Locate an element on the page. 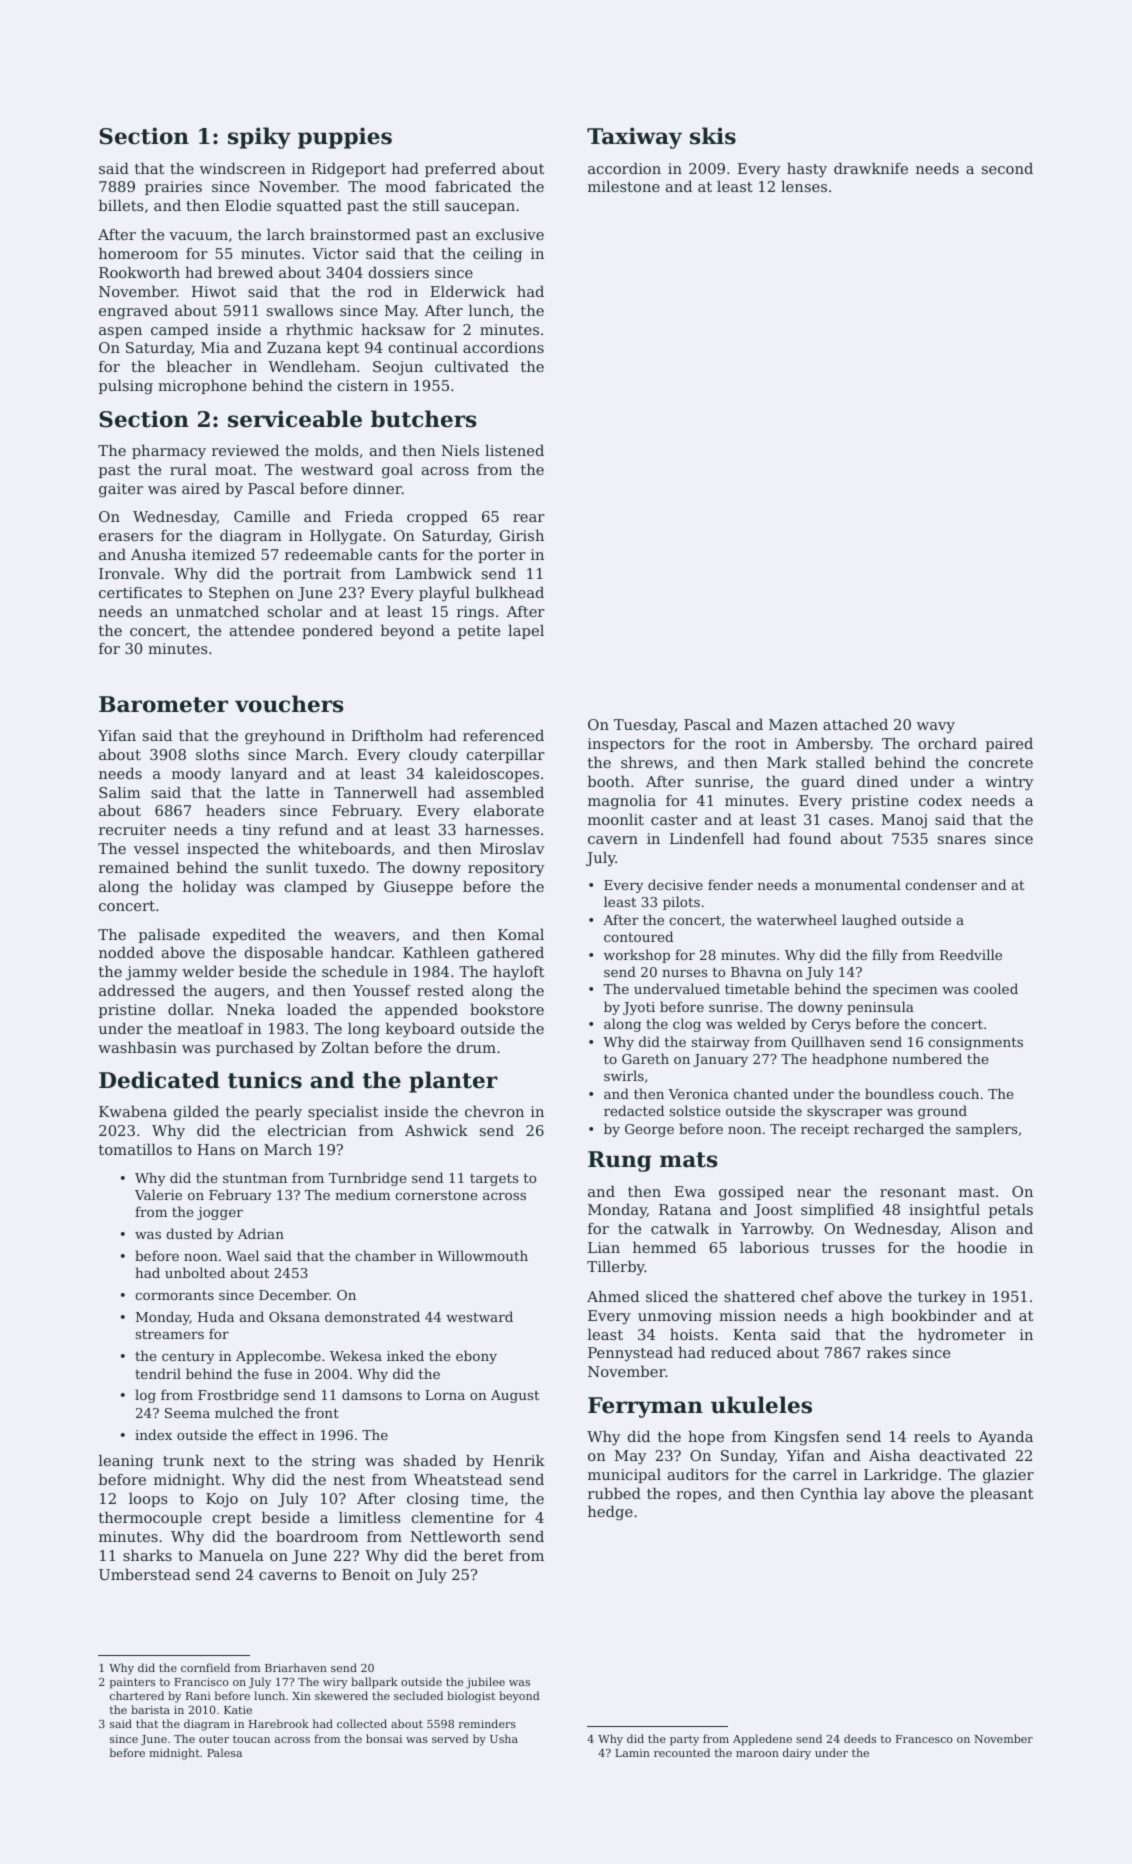 This page has height=1864, width=1132. Rung is located at coordinates (620, 1161).
